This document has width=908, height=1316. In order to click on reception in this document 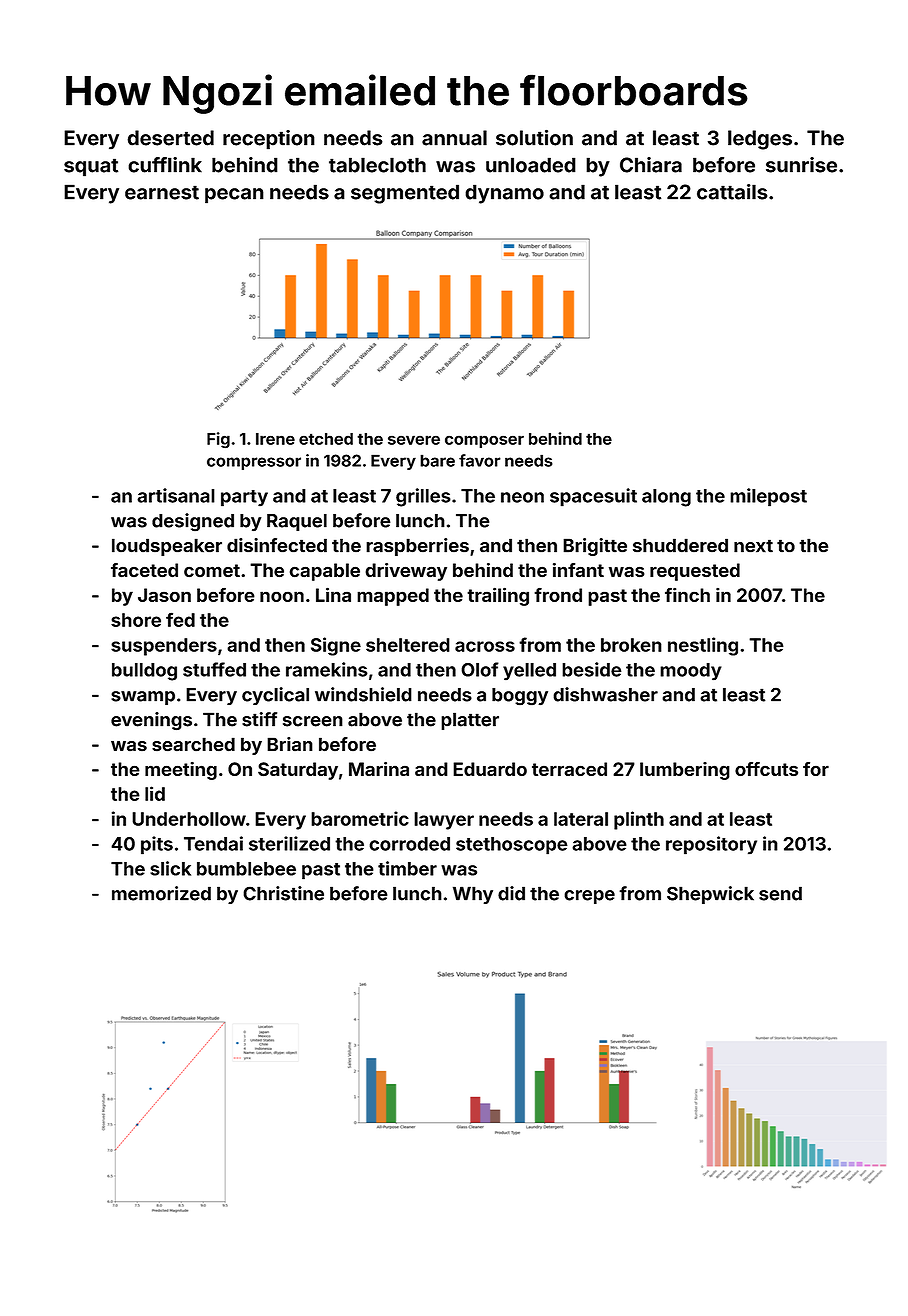, I will do `click(269, 140)`.
